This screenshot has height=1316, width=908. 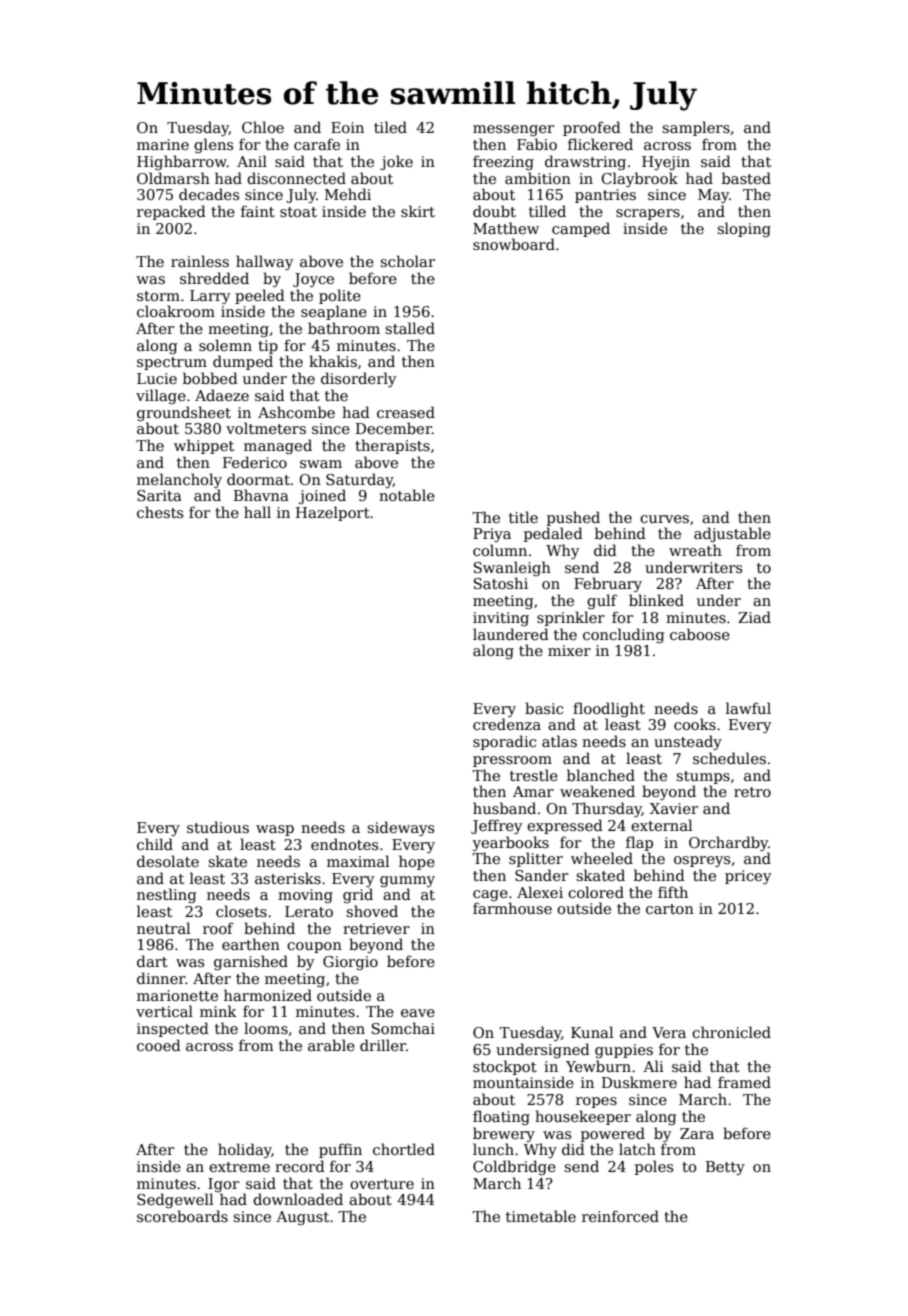 What do you see at coordinates (696, 128) in the screenshot?
I see `samplers` at bounding box center [696, 128].
